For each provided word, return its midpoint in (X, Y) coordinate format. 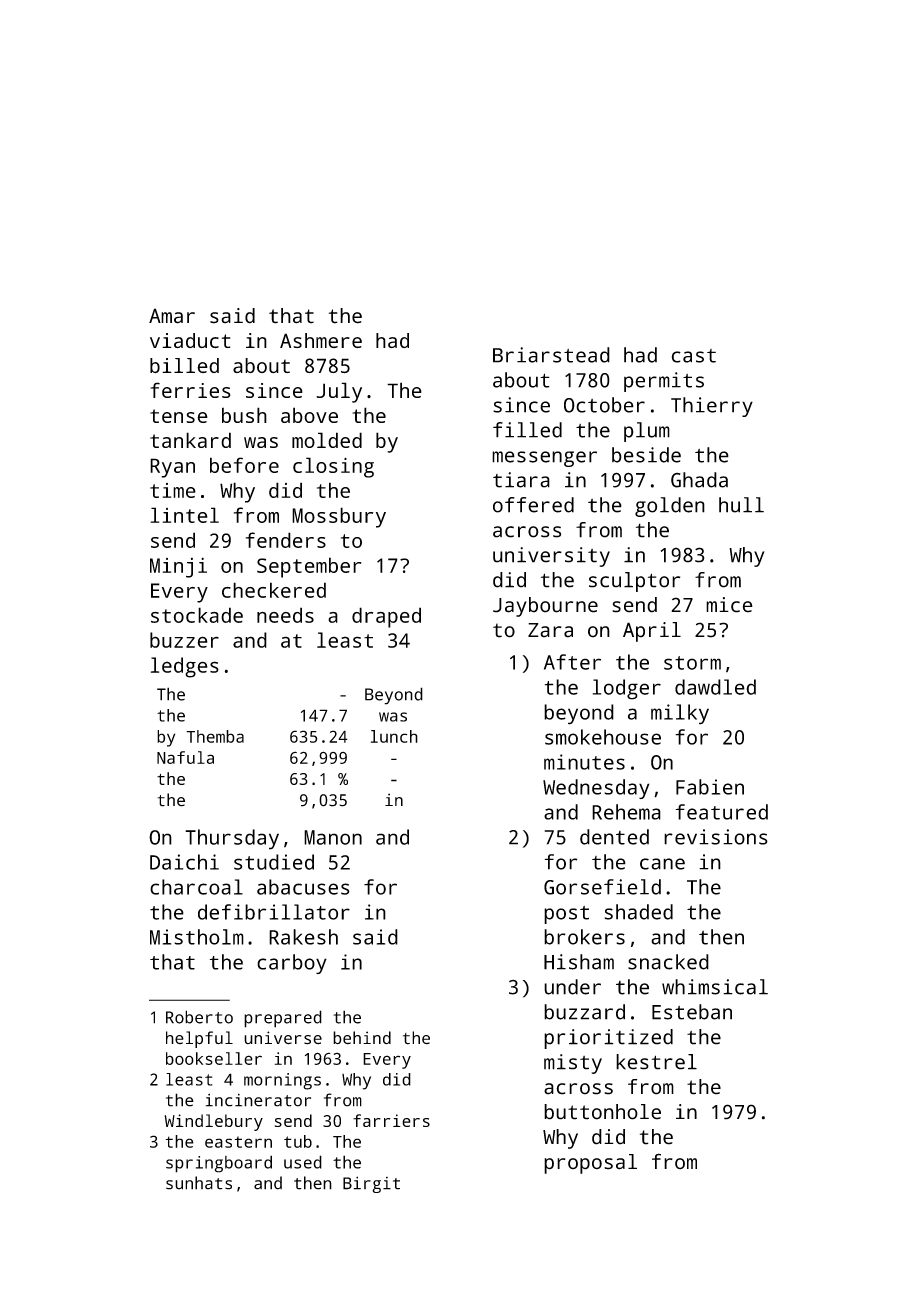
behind (362, 1038)
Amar (172, 316)
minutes (584, 762)
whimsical (715, 987)
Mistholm (197, 937)
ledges (185, 667)
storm (692, 663)
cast (694, 356)
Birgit (371, 1184)
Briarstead (551, 355)
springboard (219, 1164)
